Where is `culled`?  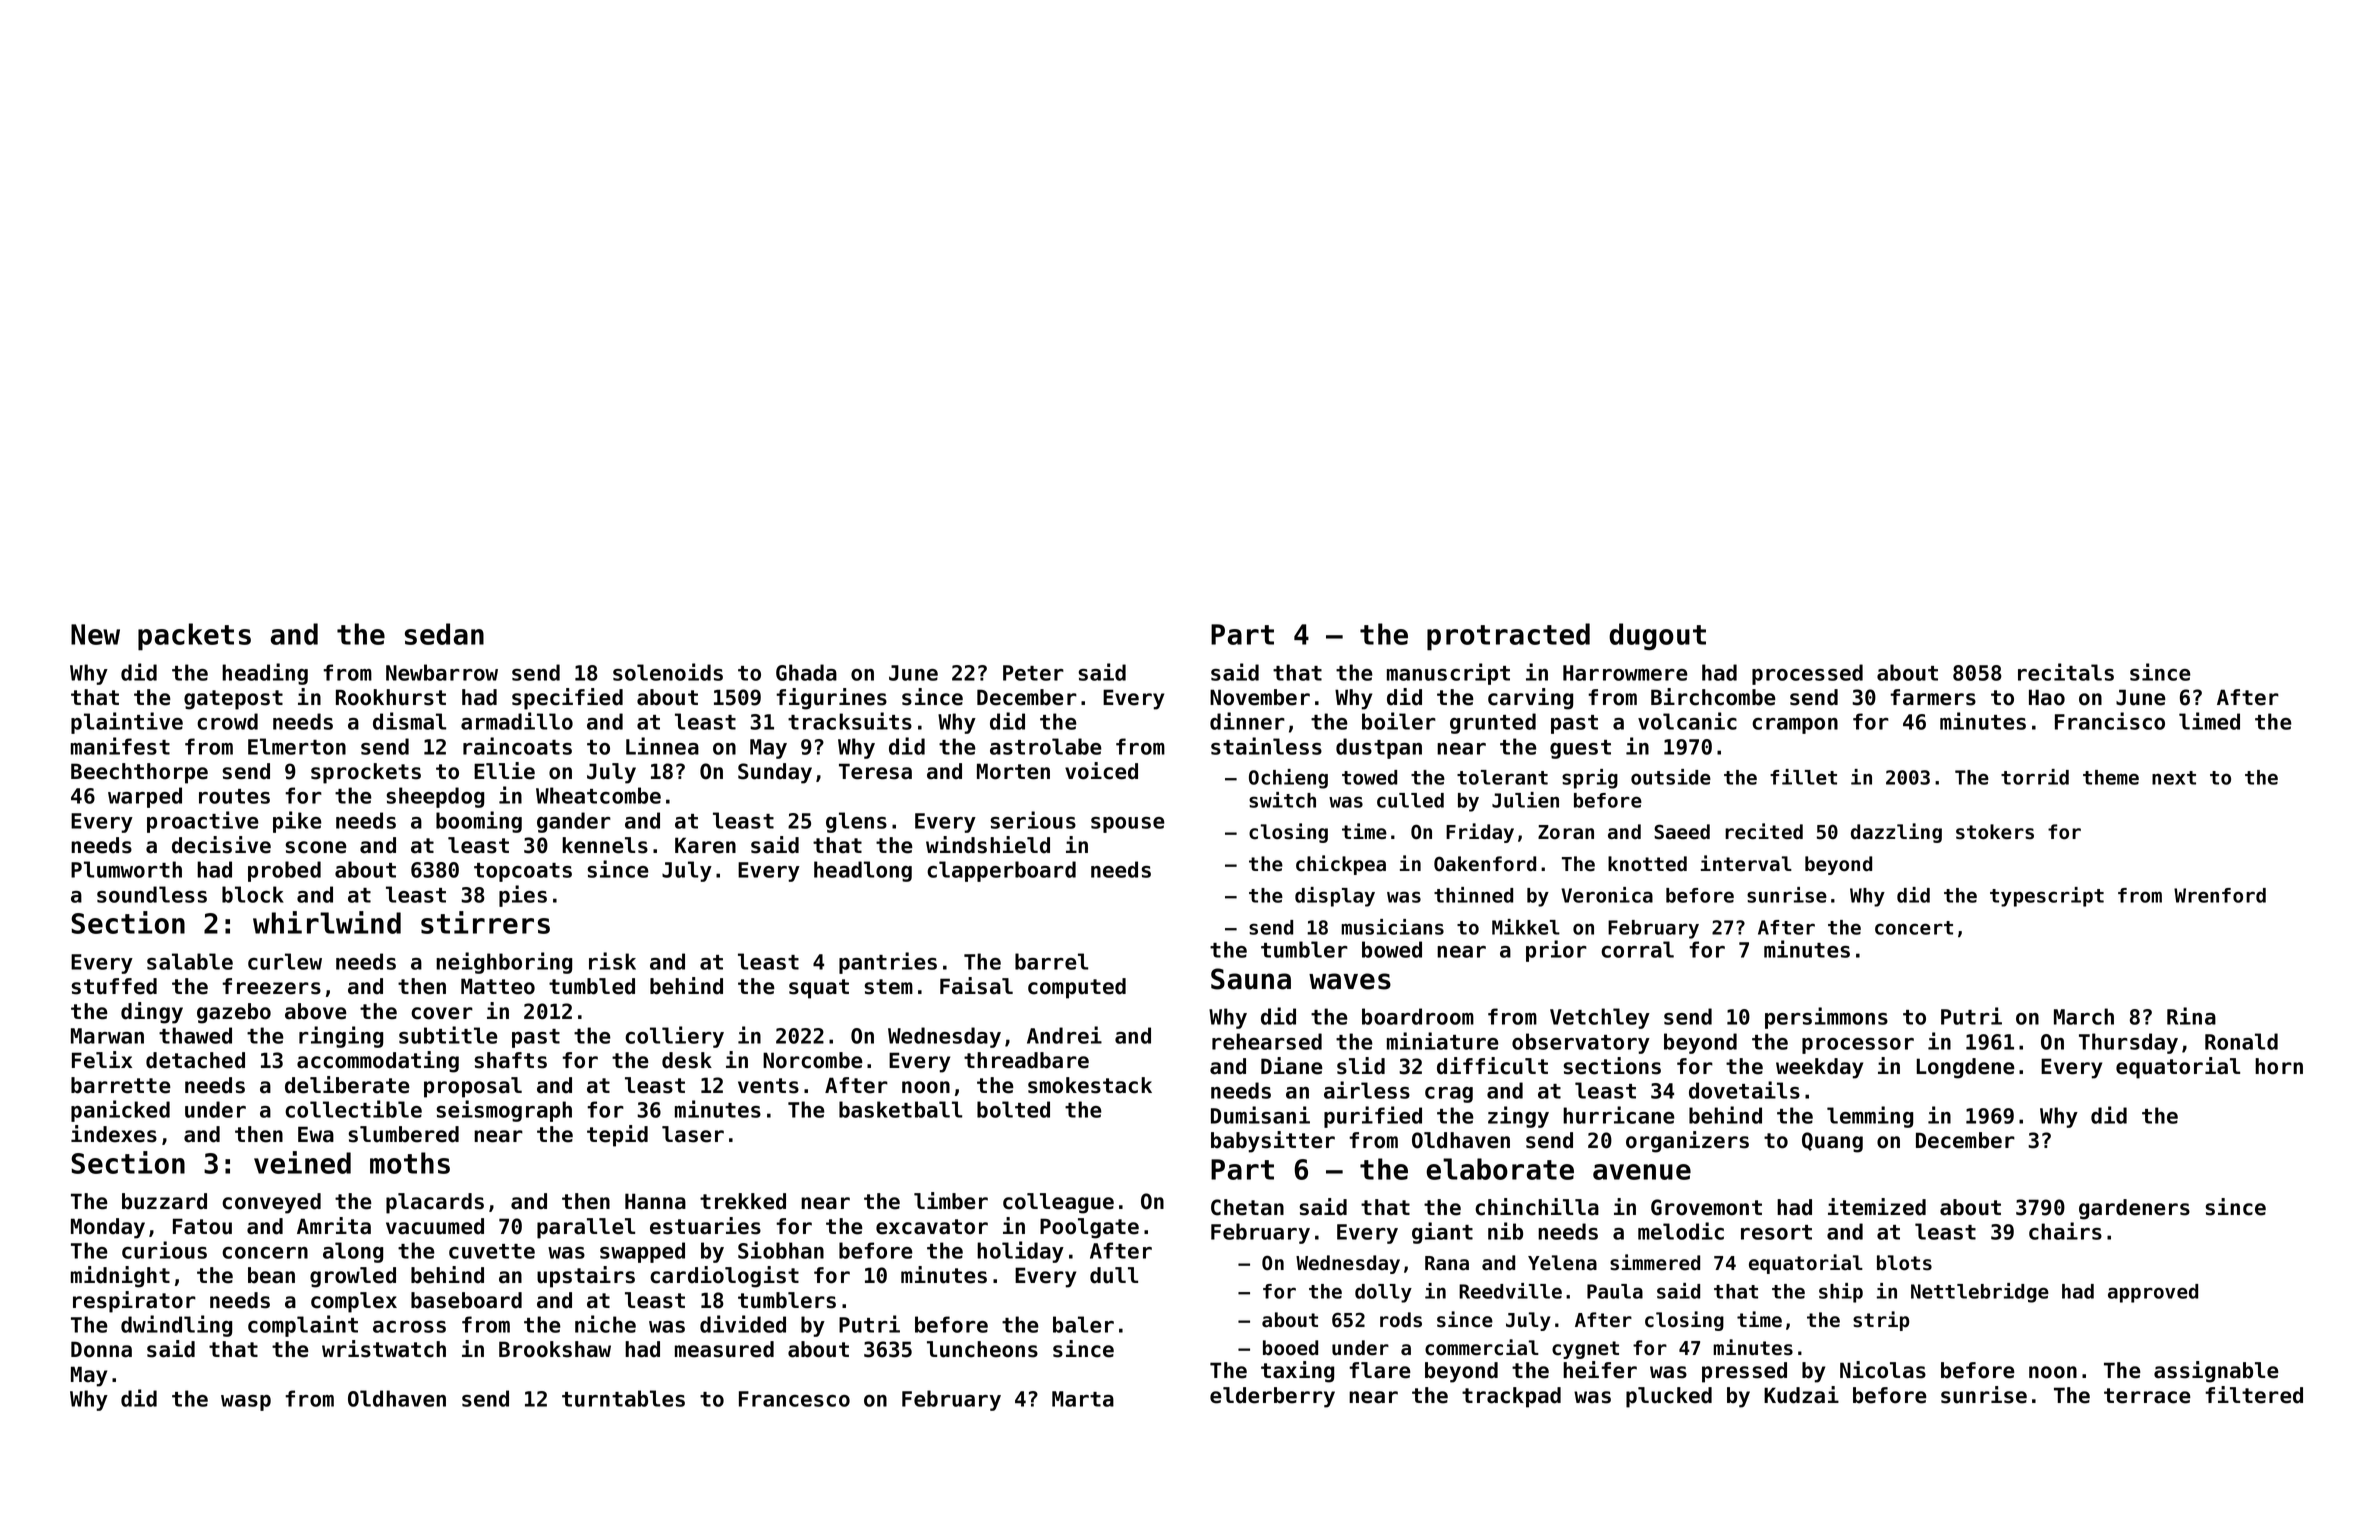
culled is located at coordinates (1410, 800).
